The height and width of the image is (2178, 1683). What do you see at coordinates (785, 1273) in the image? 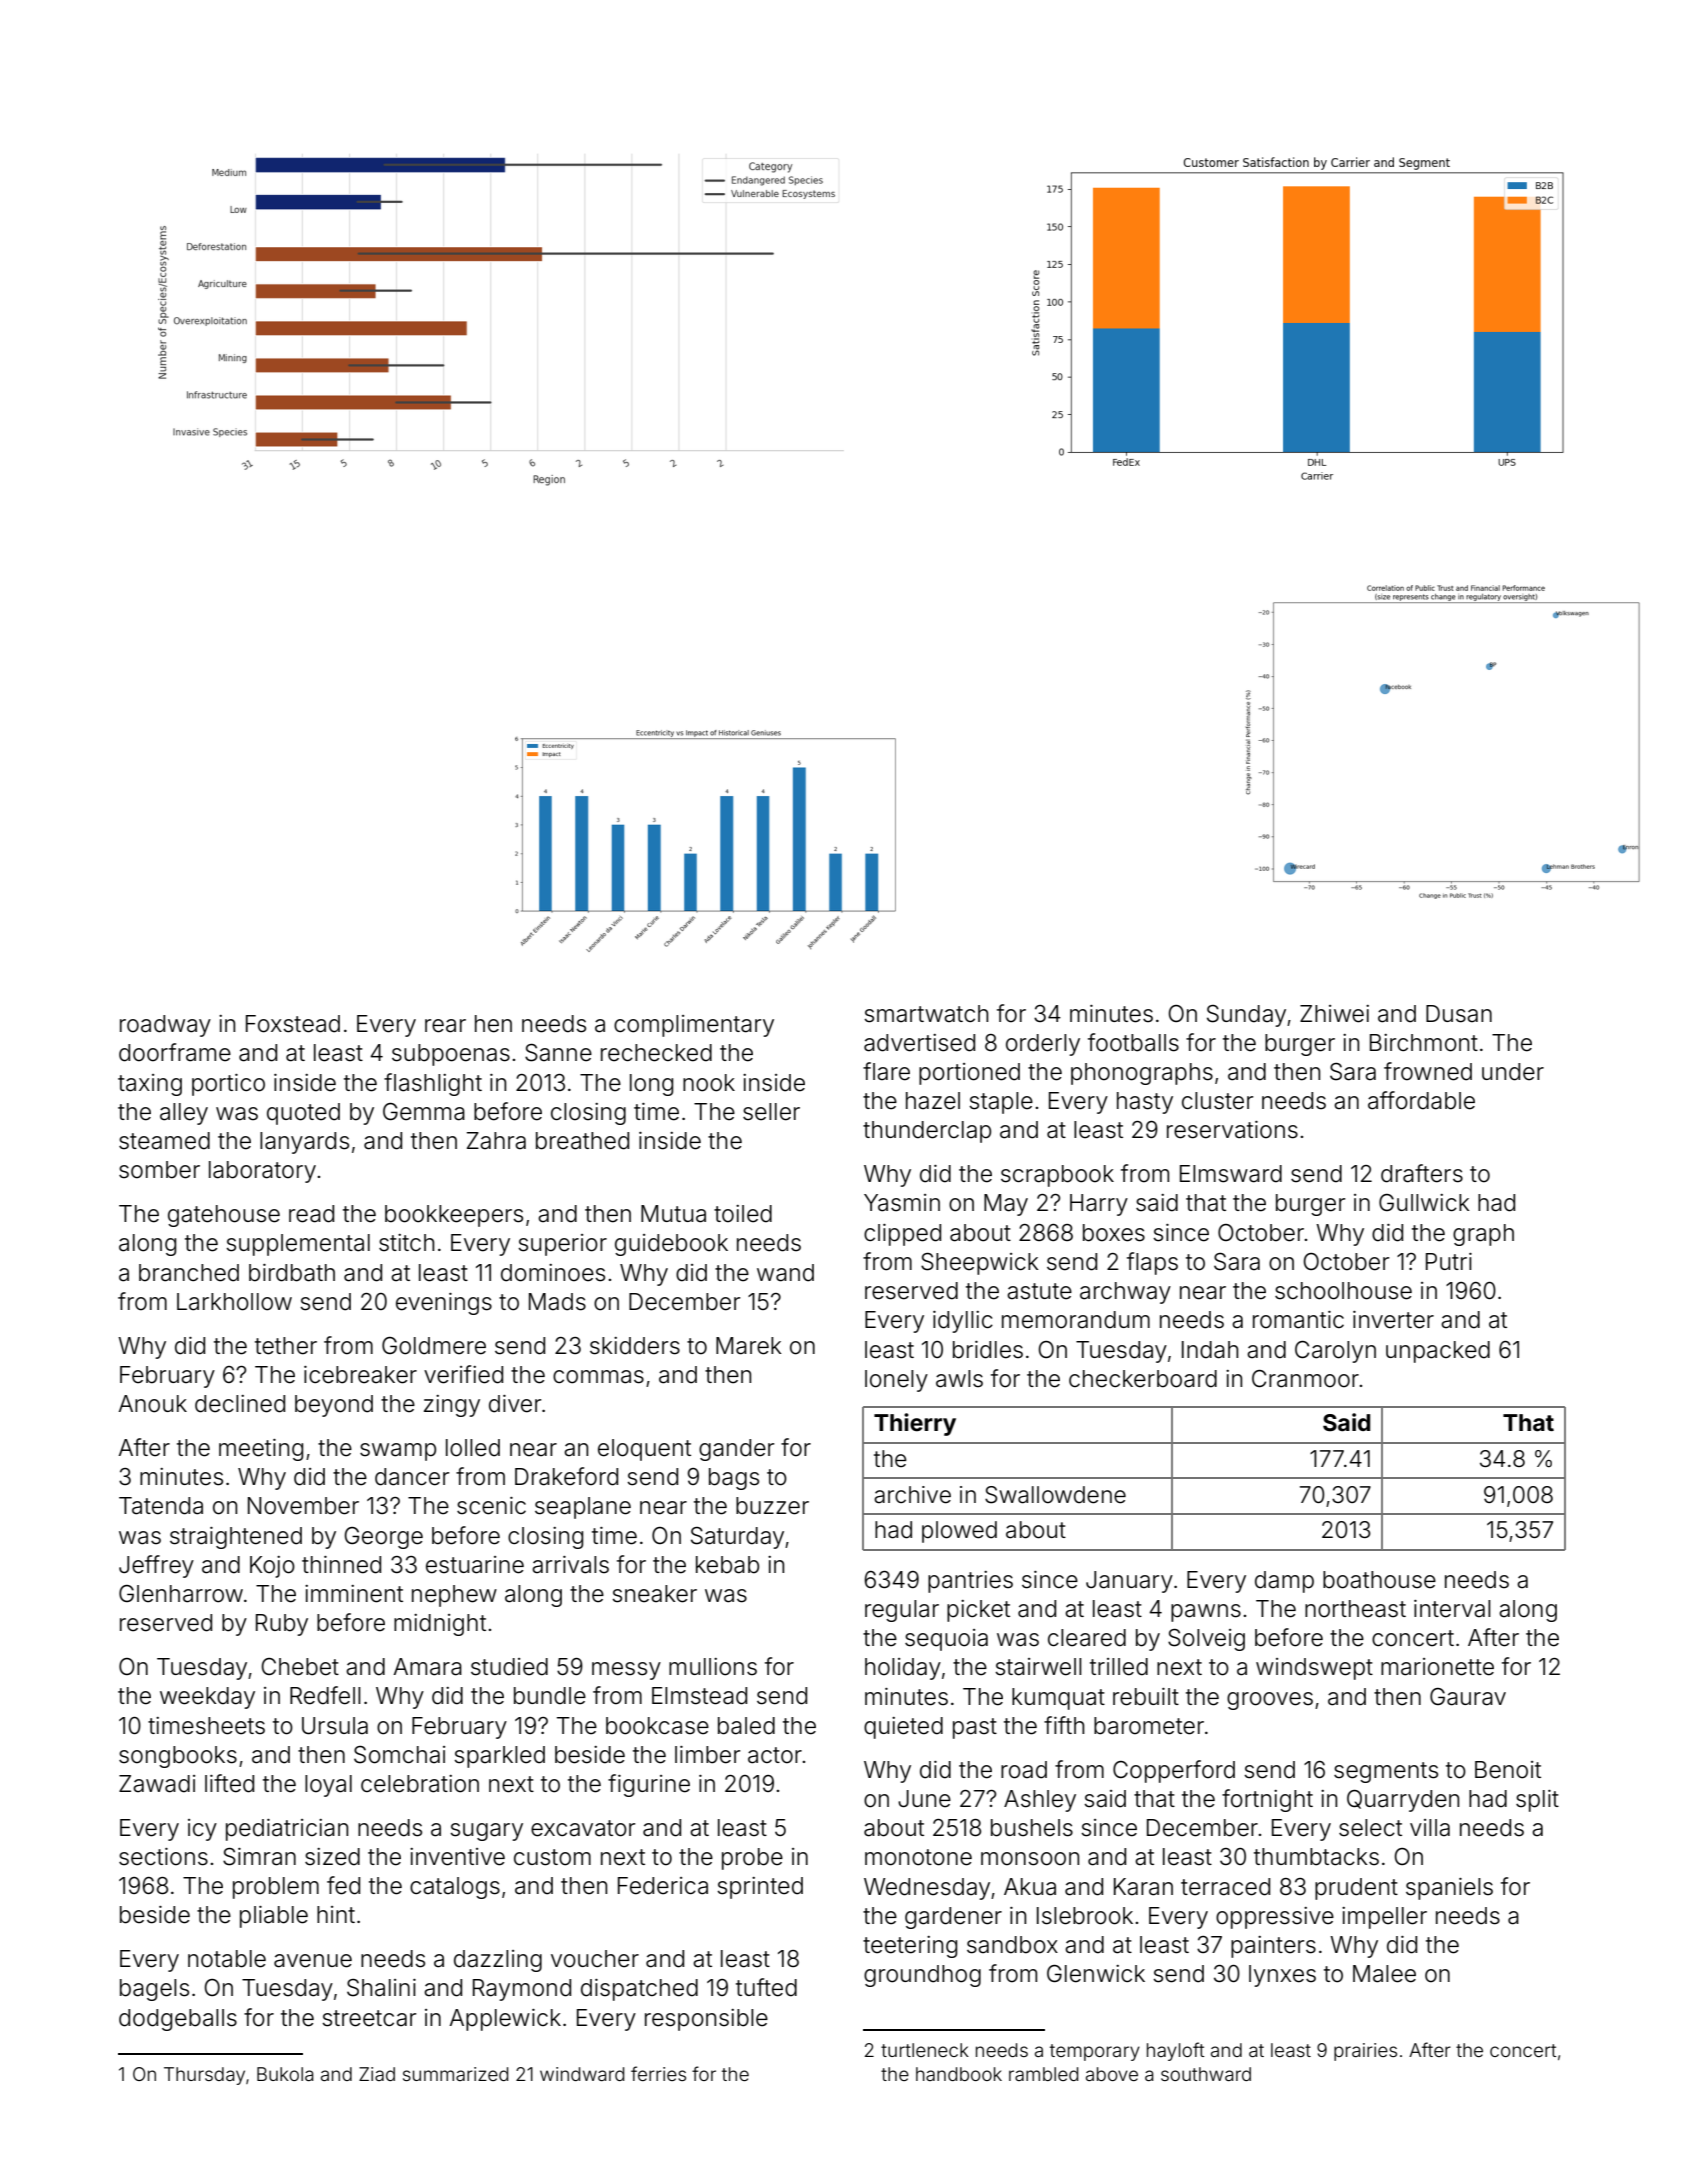
I see `wand` at bounding box center [785, 1273].
